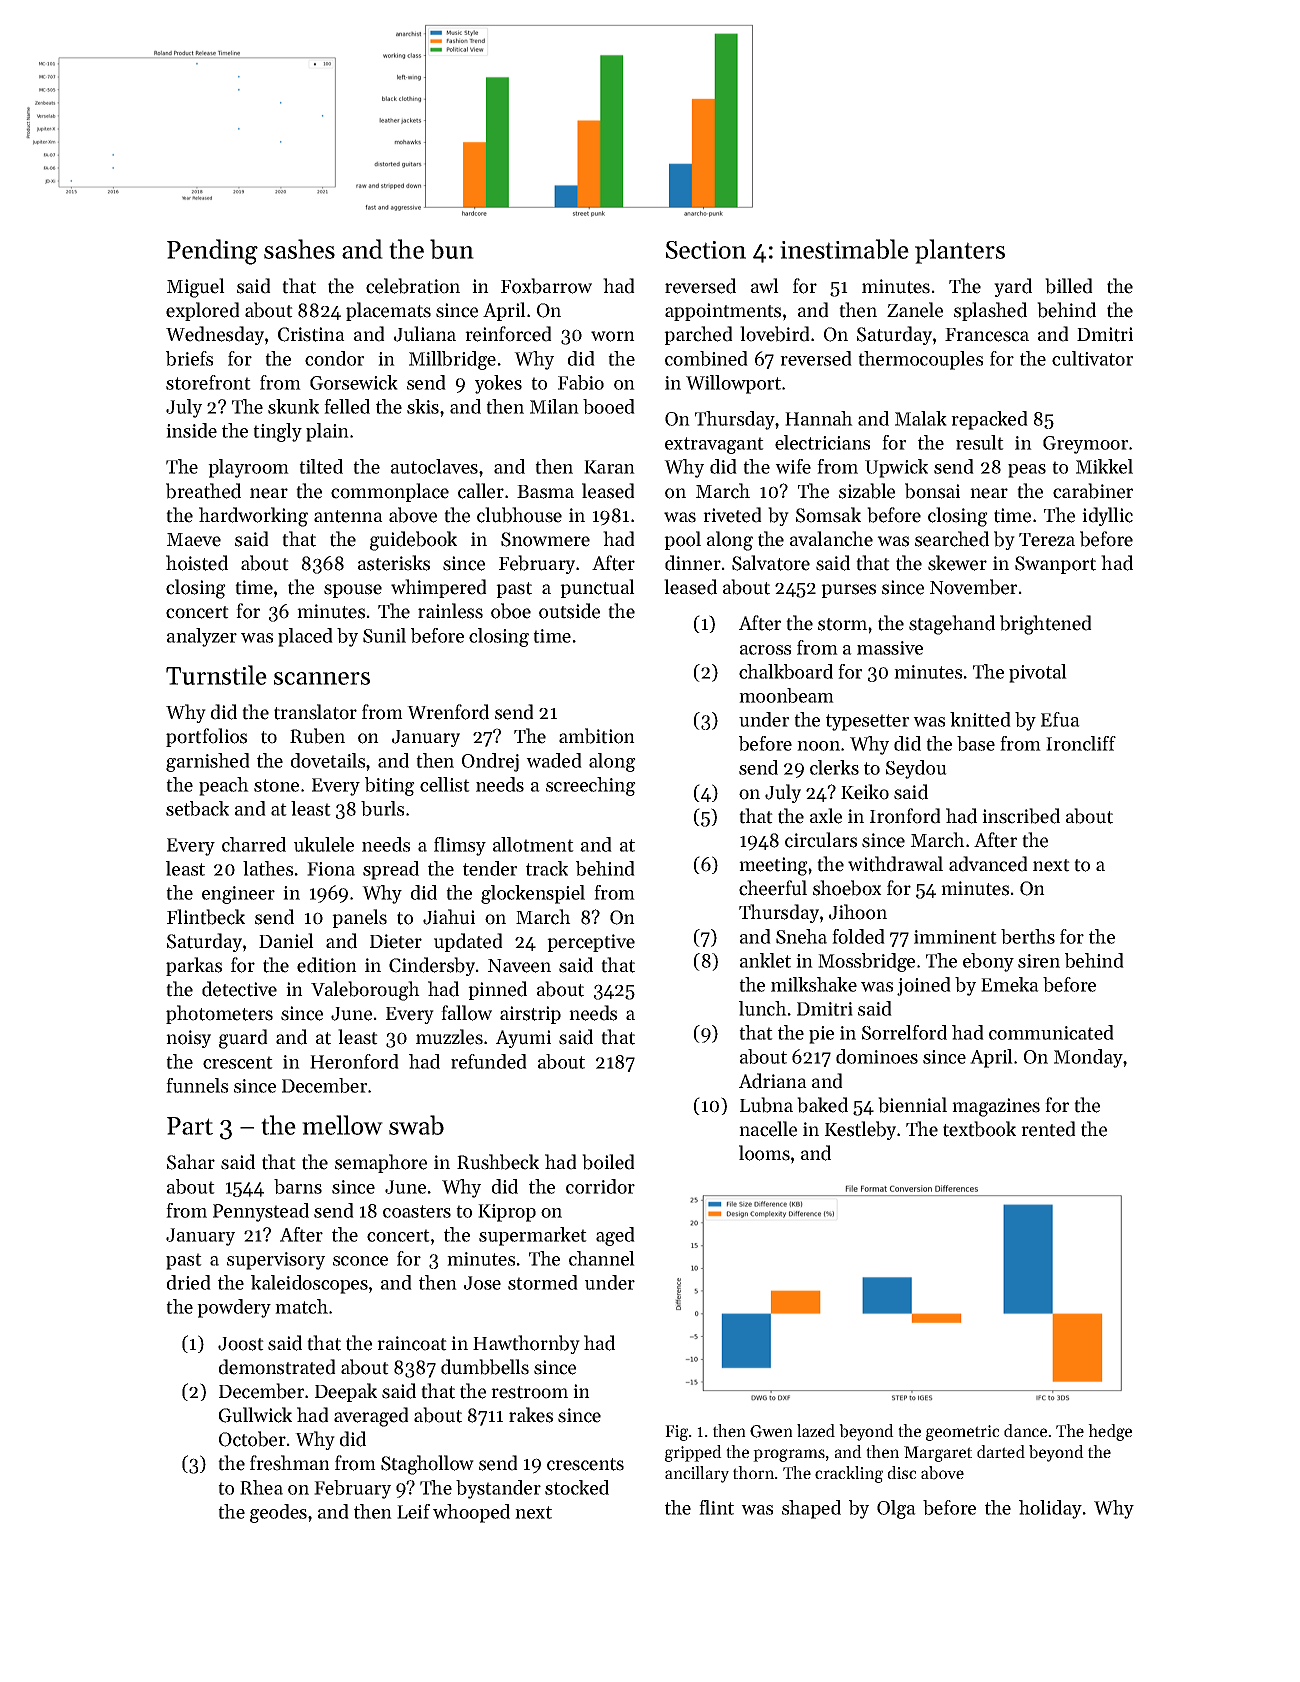 The height and width of the page is (1682, 1300). I want to click on Rhea, so click(261, 1487).
